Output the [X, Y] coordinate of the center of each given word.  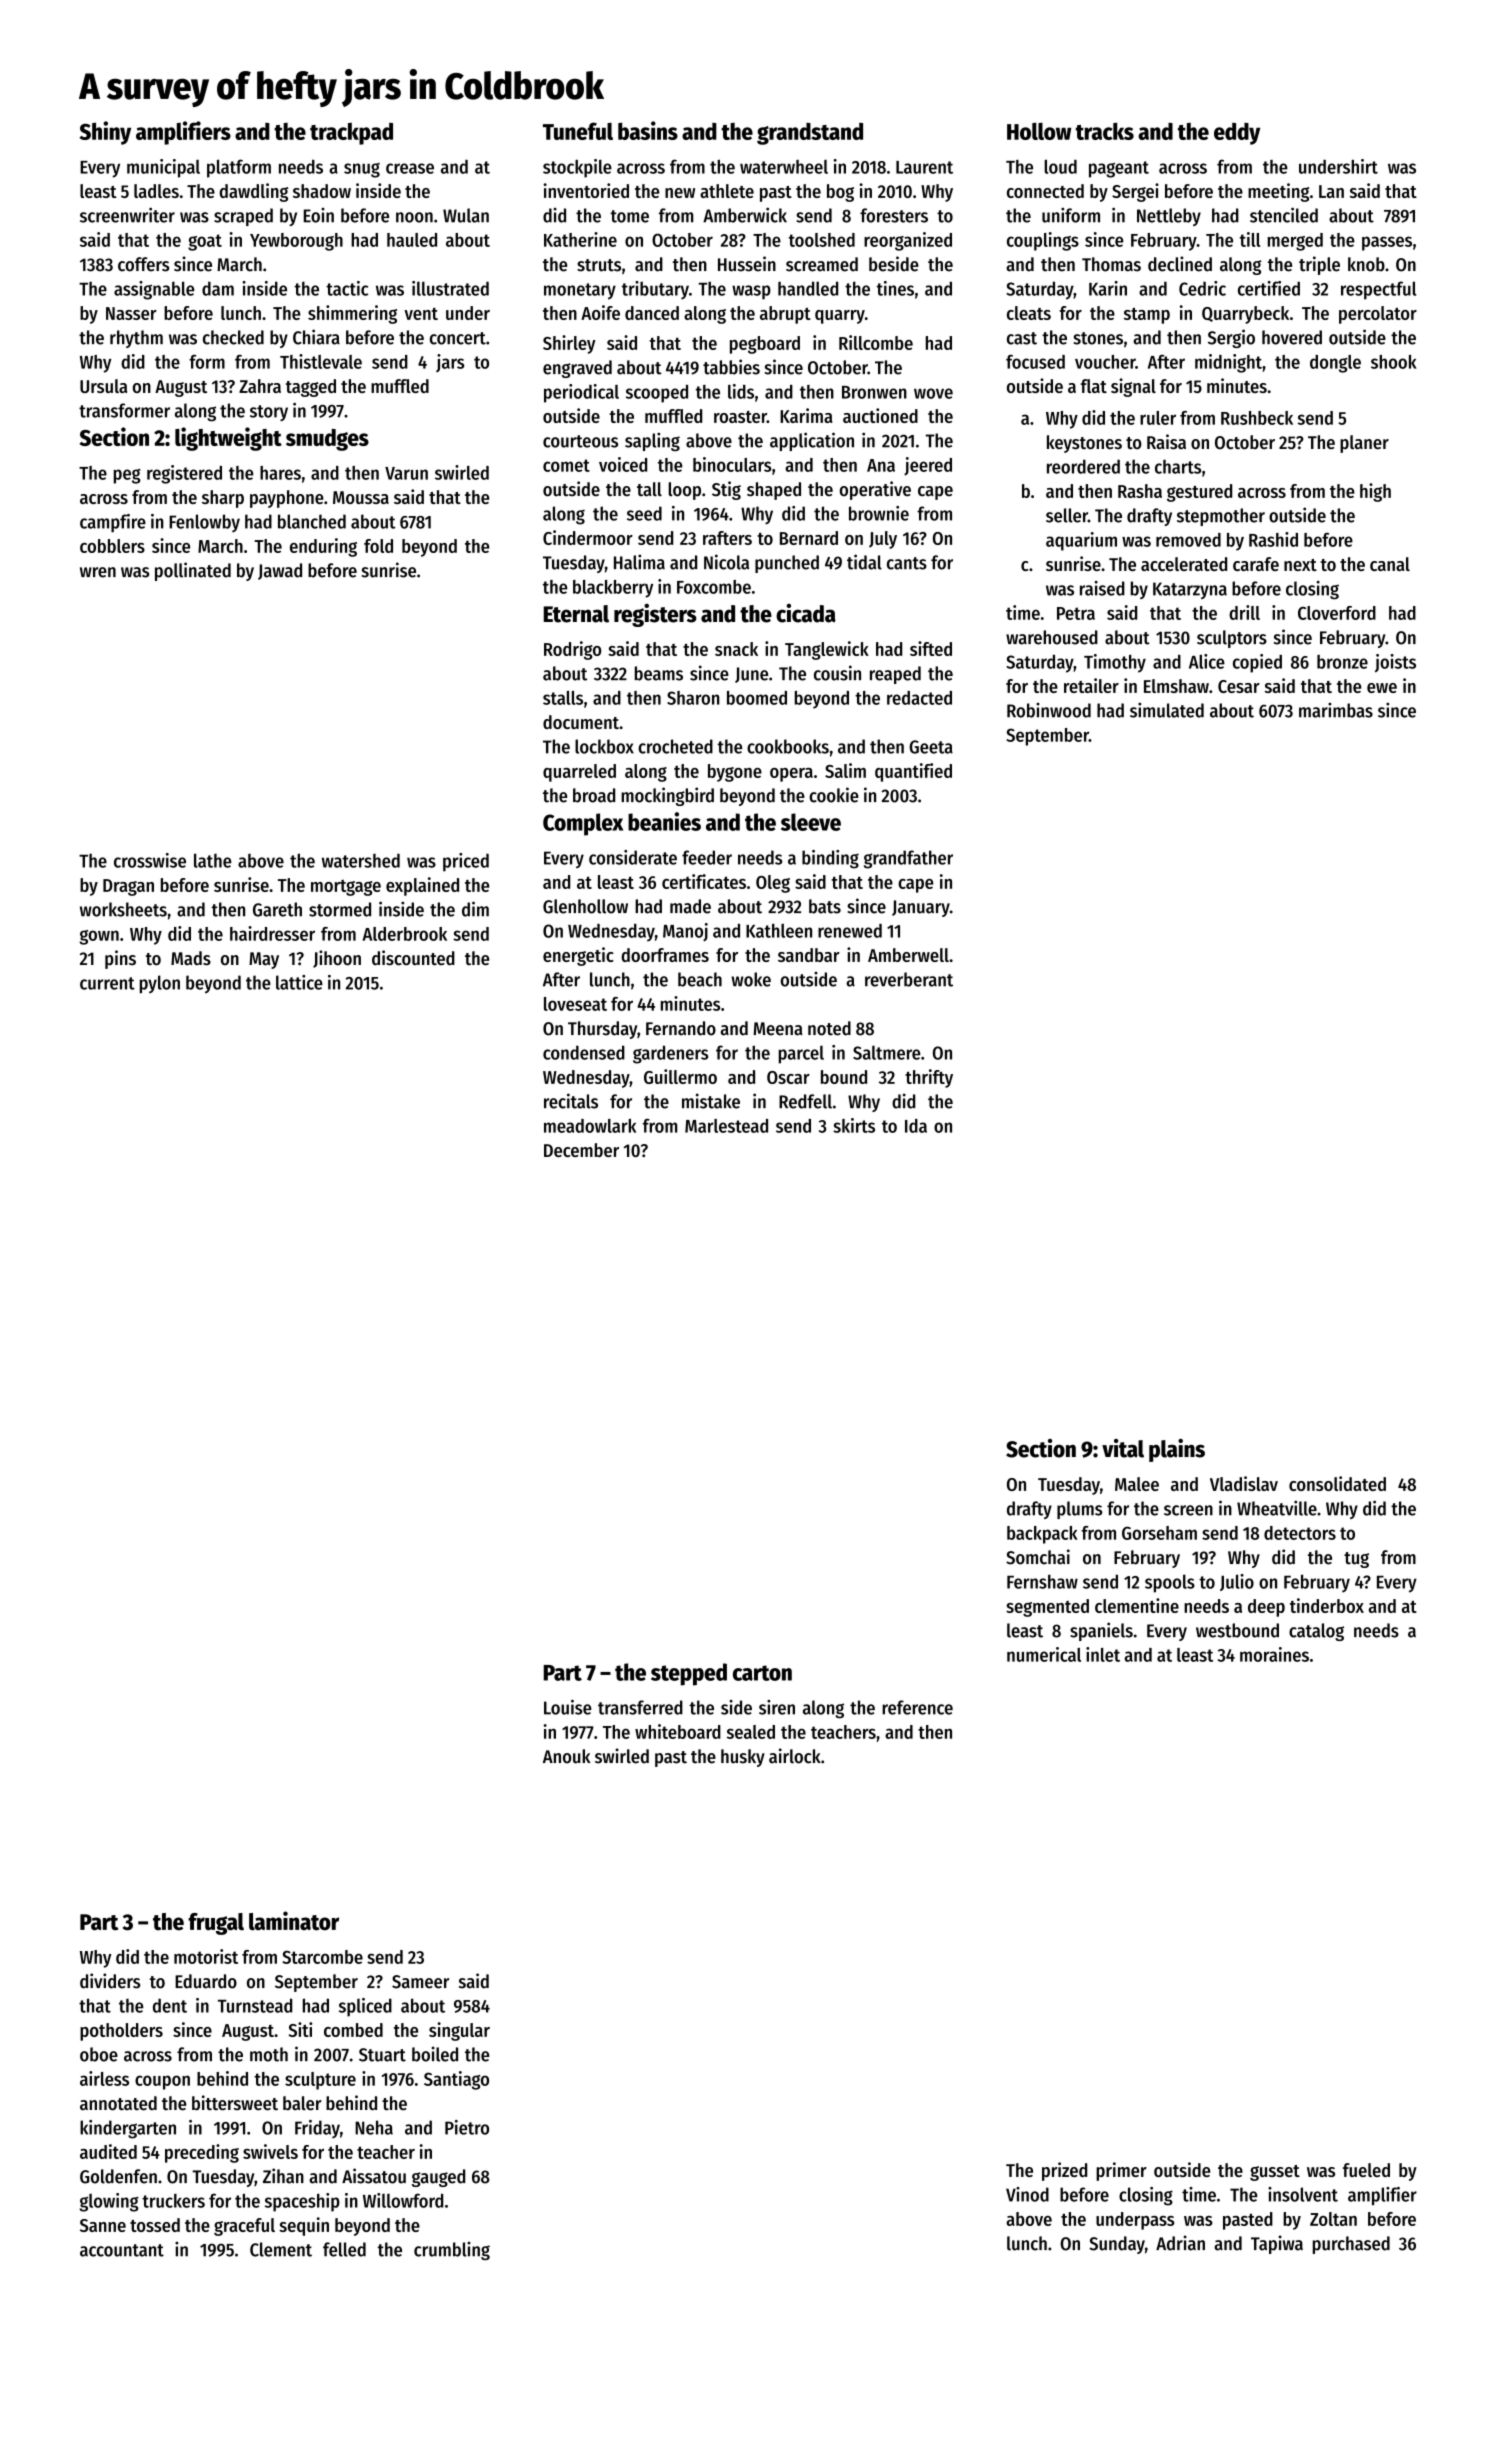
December [581, 1150]
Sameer [420, 1982]
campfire [113, 523]
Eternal [576, 614]
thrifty [929, 1078]
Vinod [1027, 2194]
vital [1123, 1448]
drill [1244, 612]
